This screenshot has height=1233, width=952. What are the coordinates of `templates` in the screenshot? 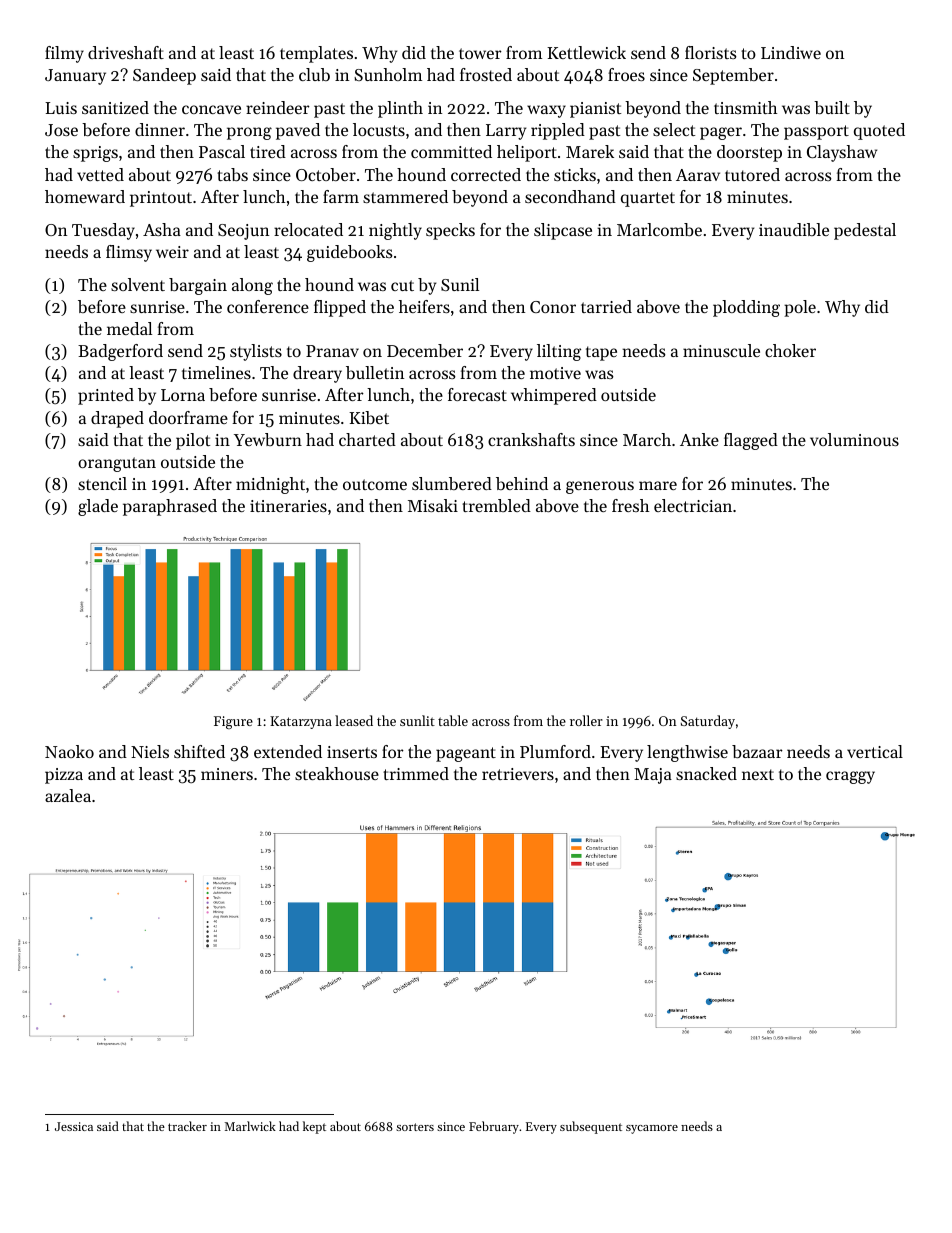 It's located at (316, 54).
